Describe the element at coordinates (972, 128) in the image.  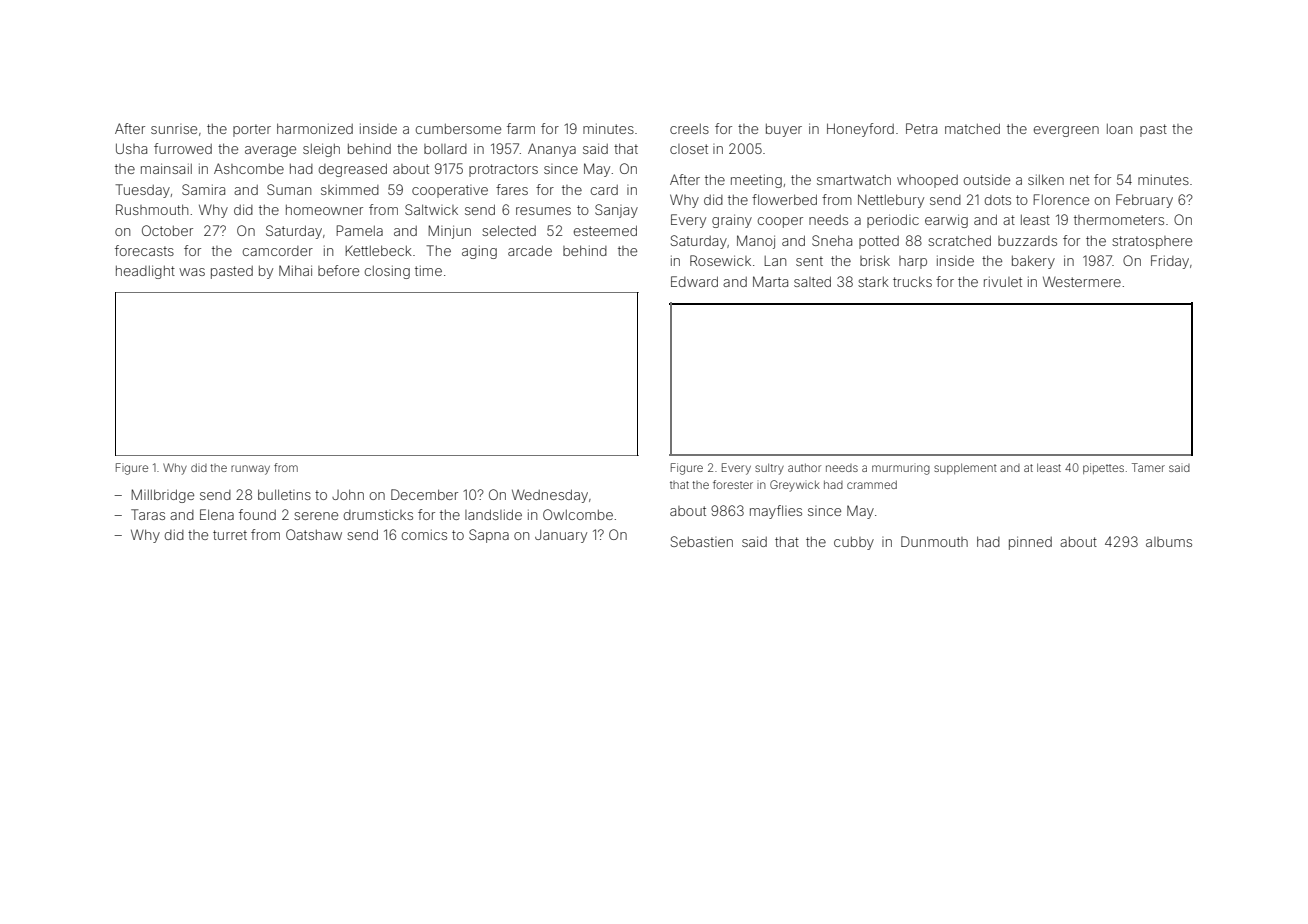
I see `matched` at that location.
